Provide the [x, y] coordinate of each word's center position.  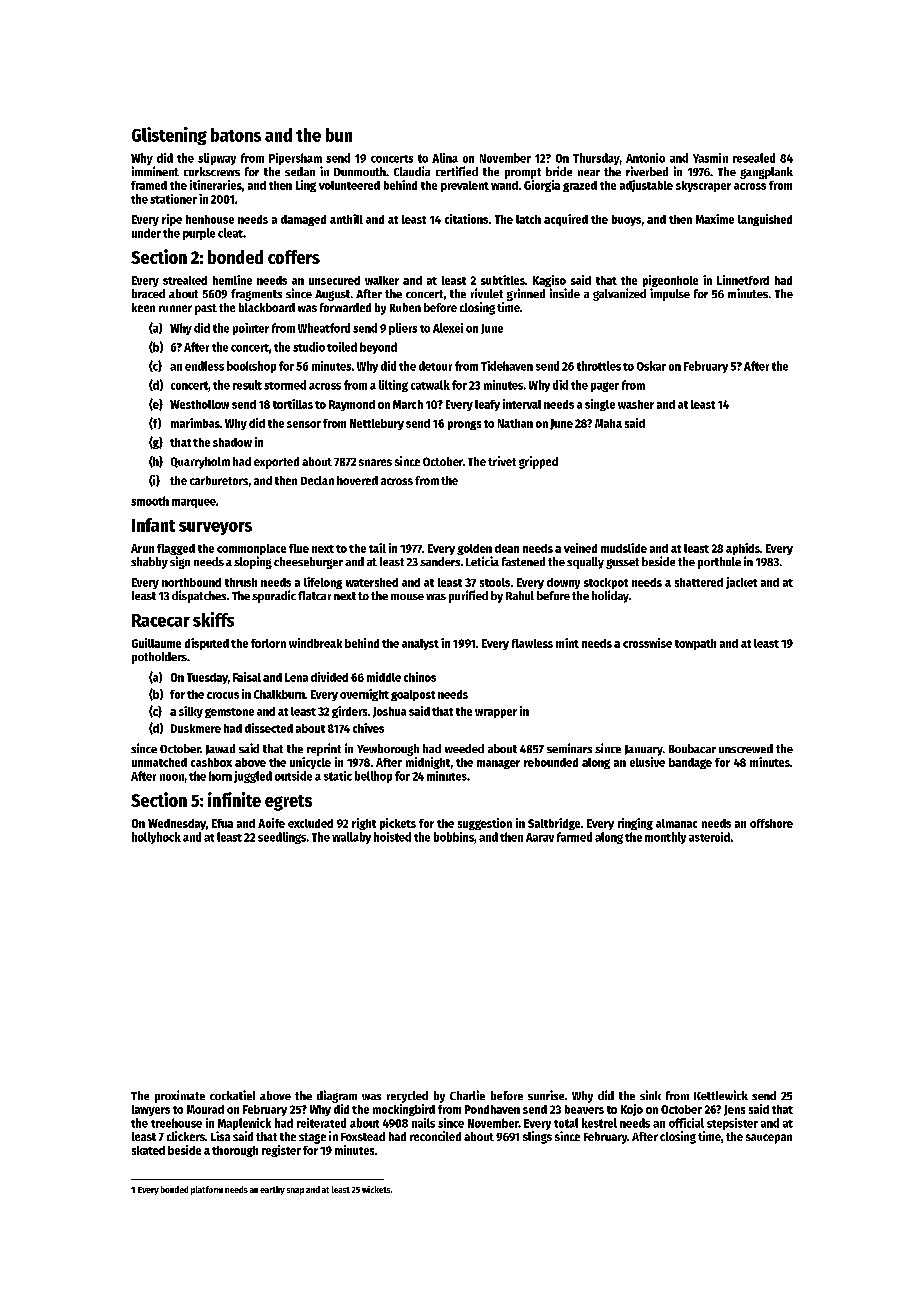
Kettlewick [721, 1095]
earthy [272, 1190]
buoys [626, 220]
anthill [346, 219]
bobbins [454, 837]
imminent [155, 171]
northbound [191, 582]
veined [580, 548]
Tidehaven [507, 366]
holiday [610, 596]
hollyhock [156, 838]
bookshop [251, 367]
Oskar [651, 366]
